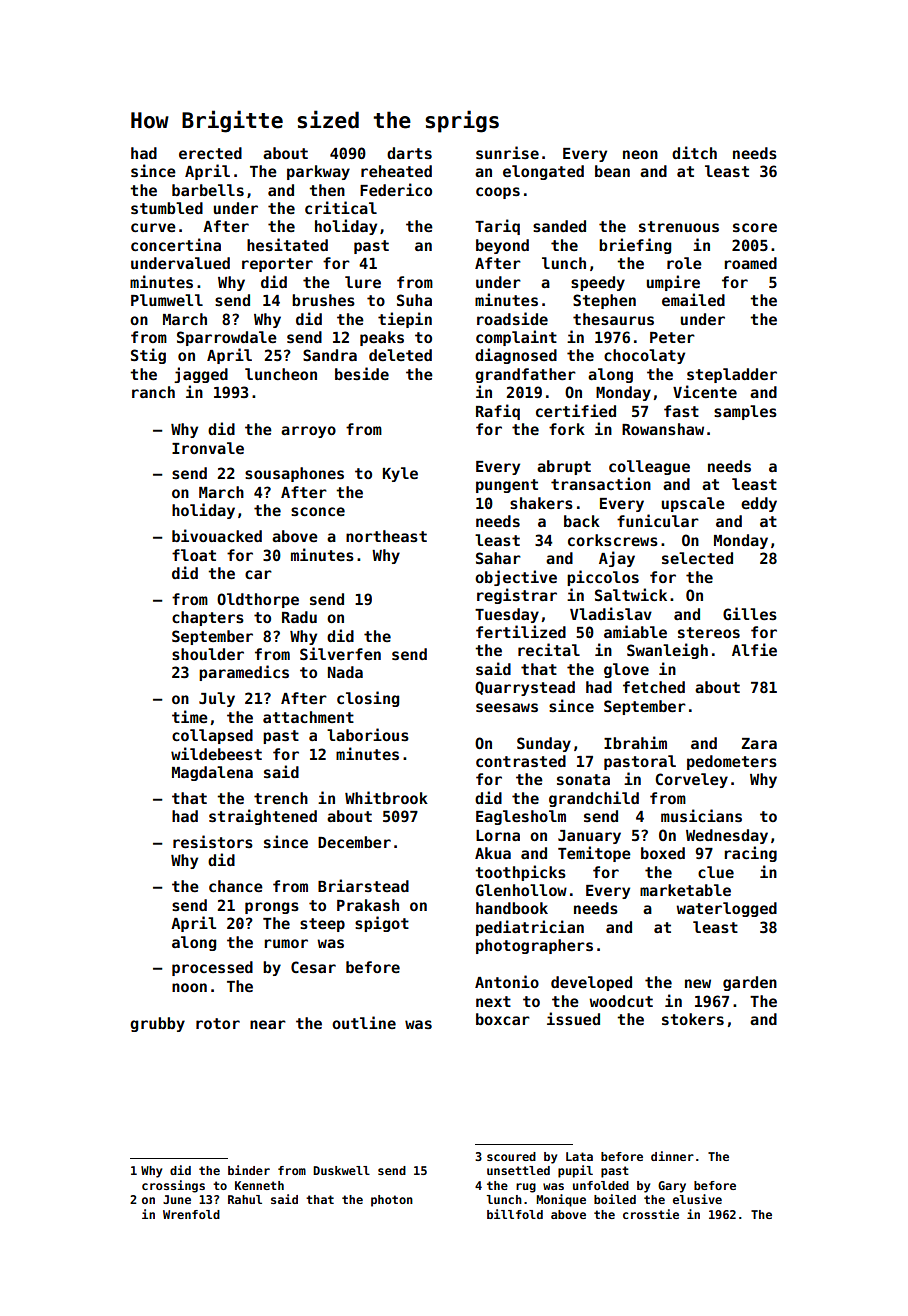 The image size is (908, 1316). What do you see at coordinates (507, 981) in the screenshot?
I see `Antonio` at bounding box center [507, 981].
